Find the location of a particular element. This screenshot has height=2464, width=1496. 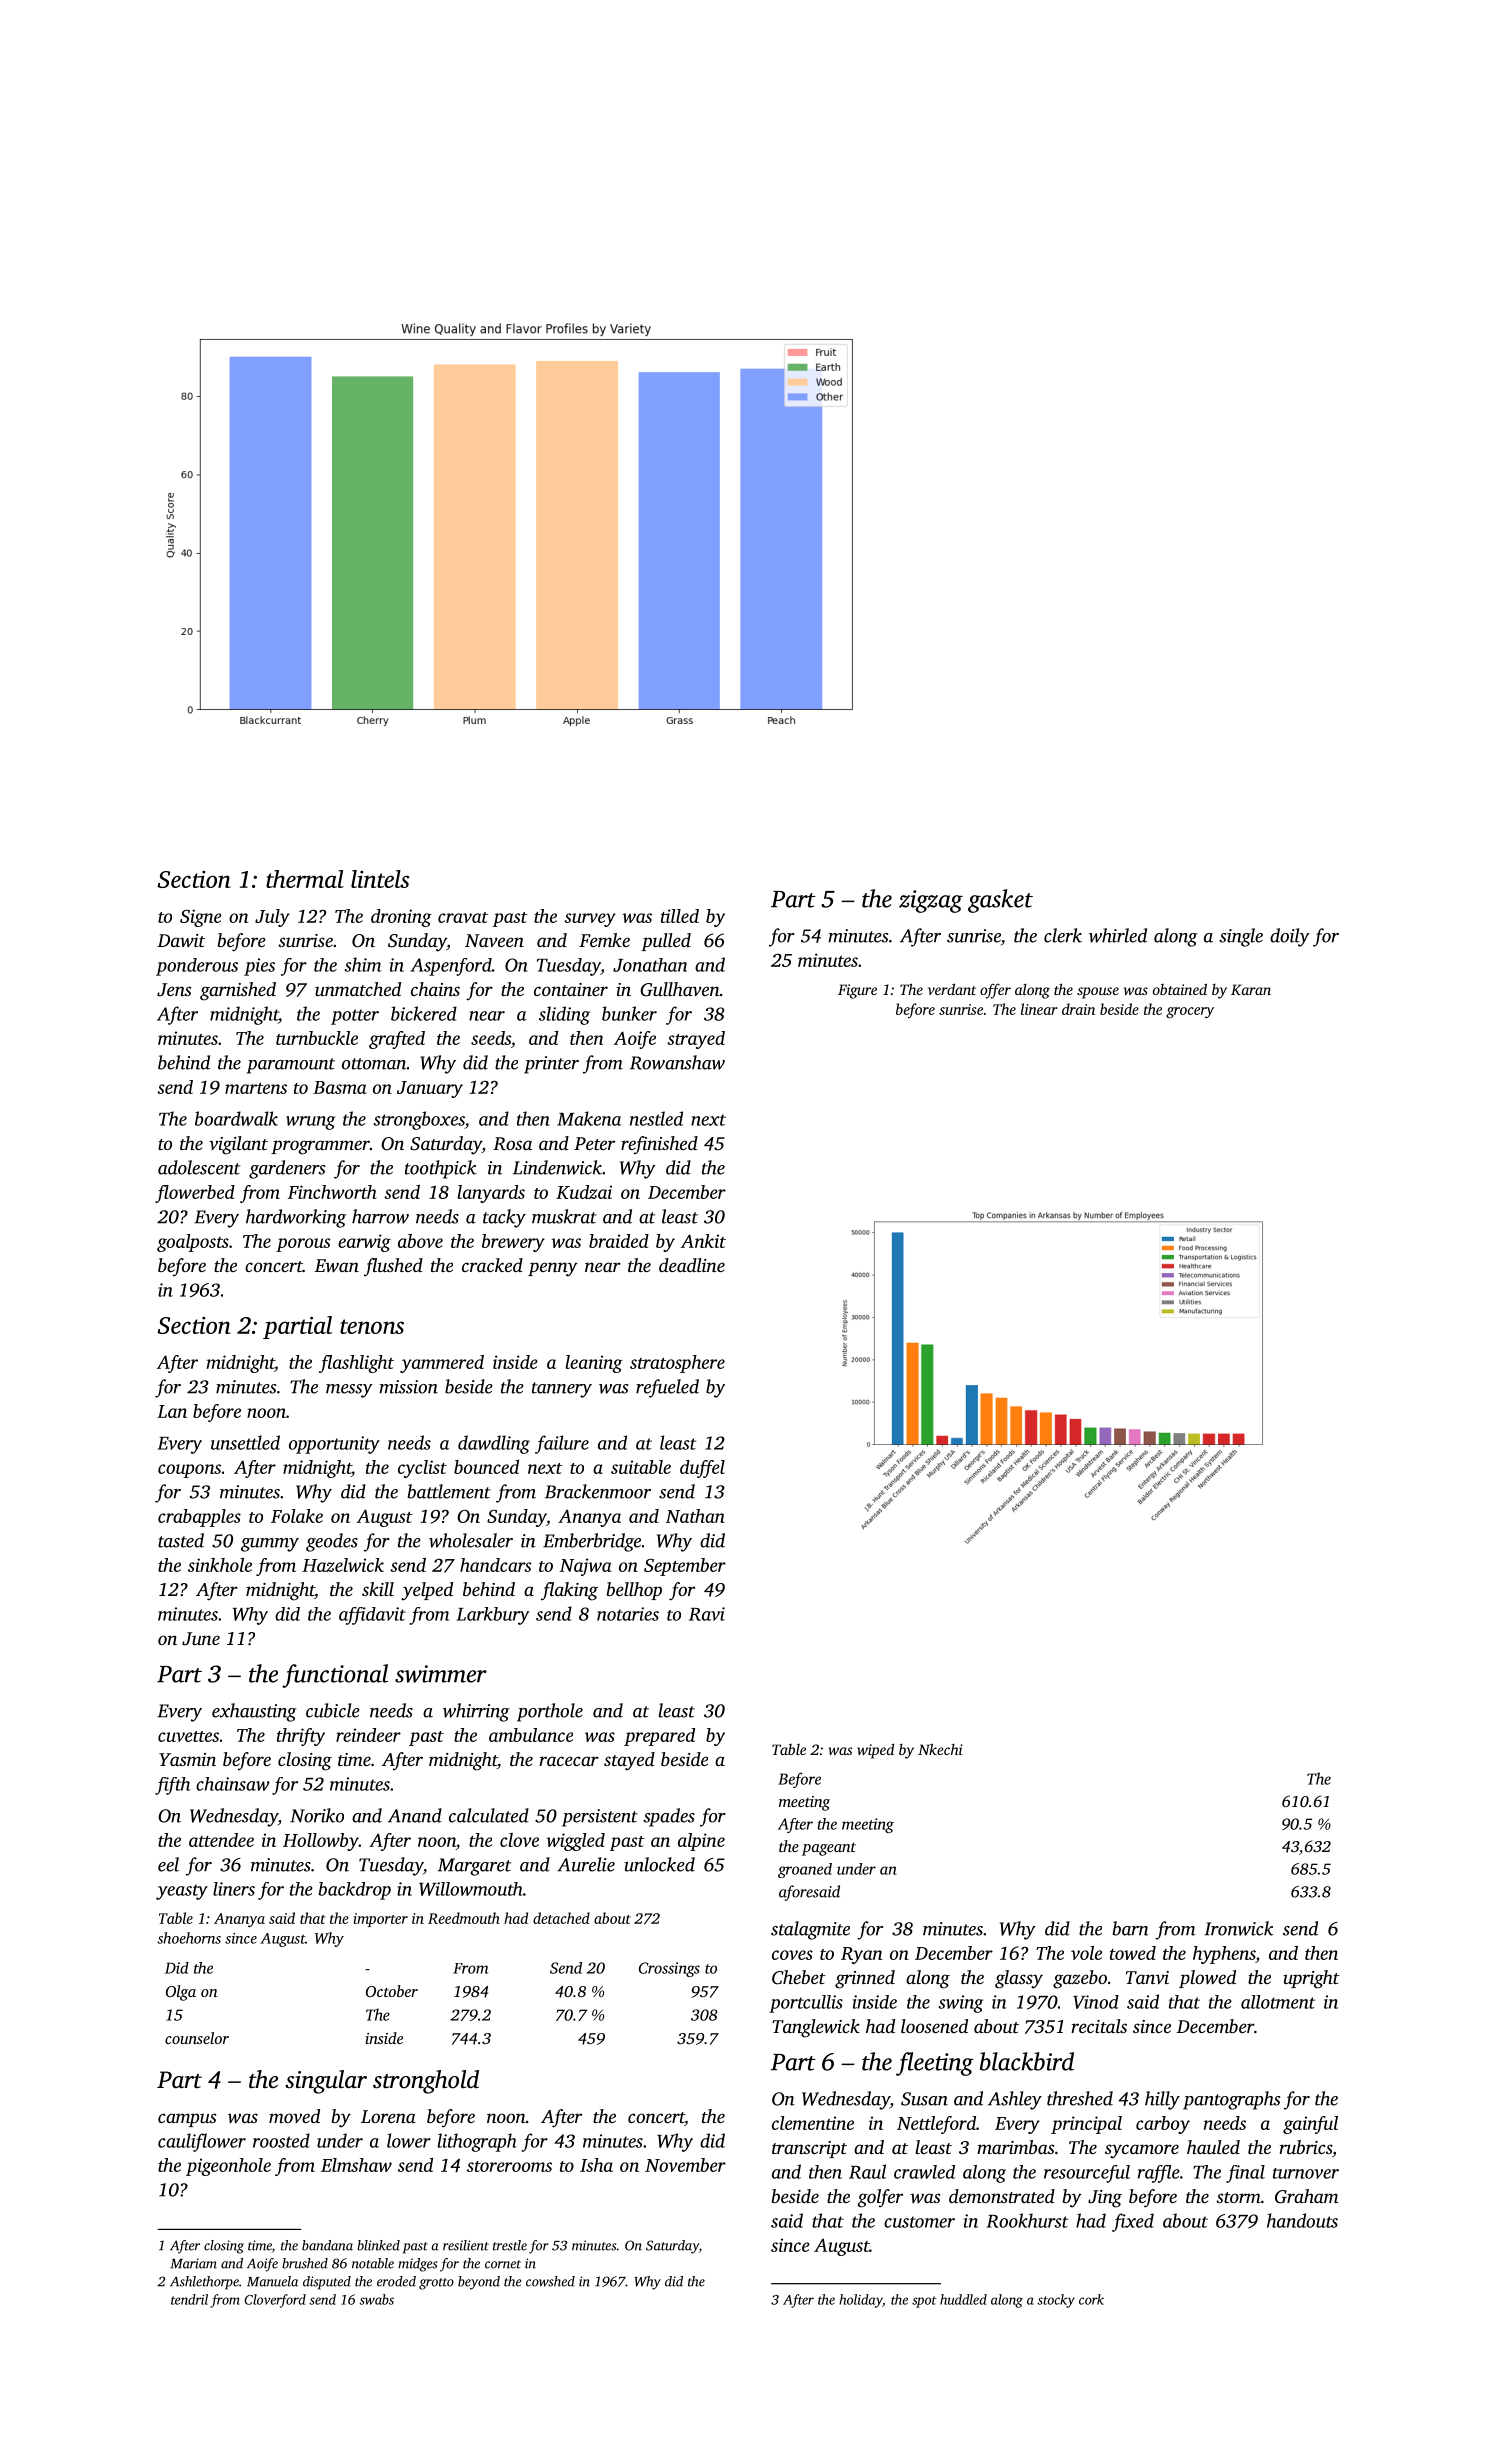

pigeonhole is located at coordinates (228, 2167).
